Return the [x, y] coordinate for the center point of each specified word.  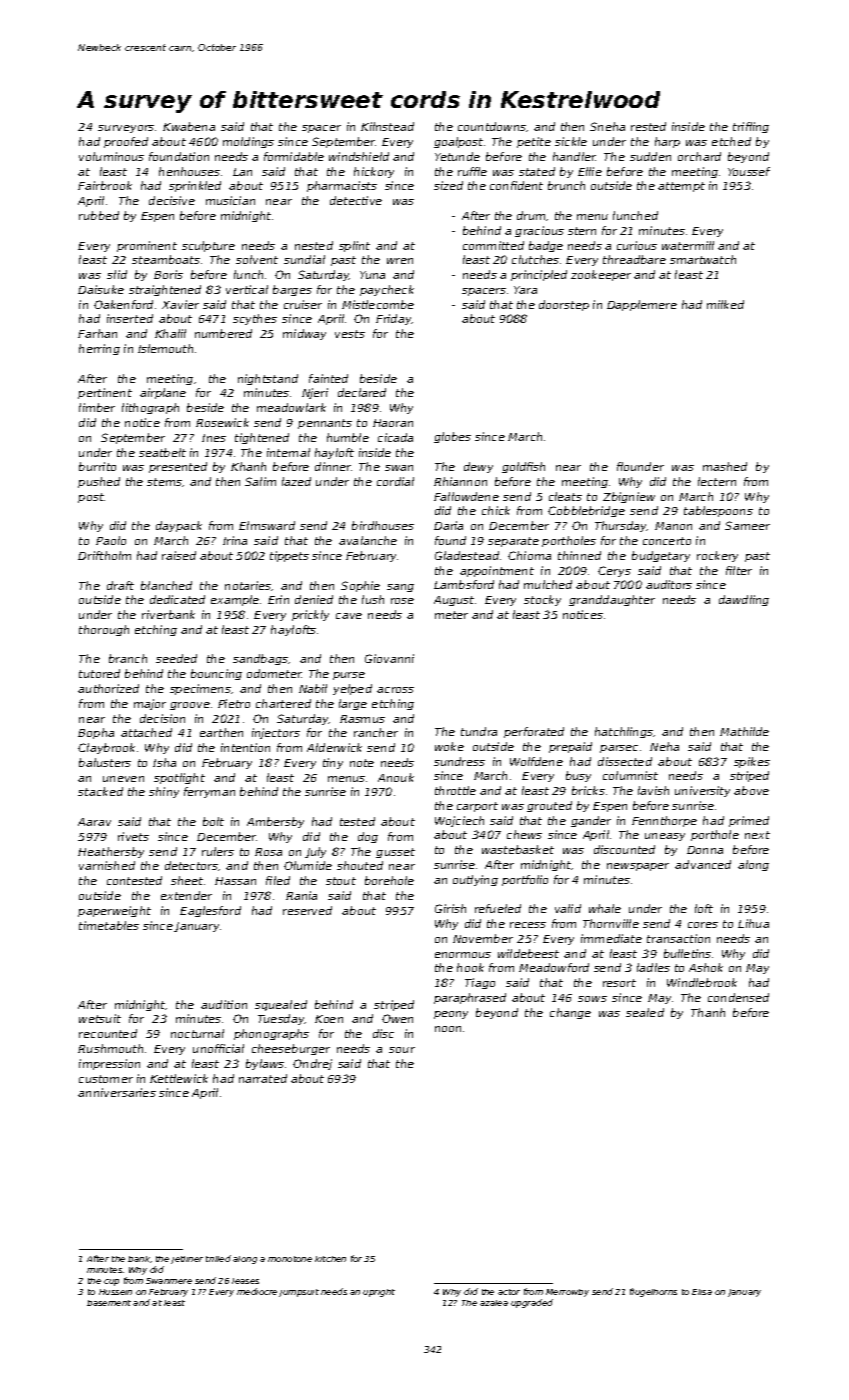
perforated [534, 732]
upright [379, 1293]
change [570, 1013]
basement [109, 1303]
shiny [164, 792]
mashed [725, 466]
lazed [296, 481]
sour [402, 1050]
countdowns [492, 126]
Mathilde [744, 731]
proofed [126, 142]
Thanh [708, 1012]
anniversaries [117, 1092]
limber [97, 407]
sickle [571, 141]
